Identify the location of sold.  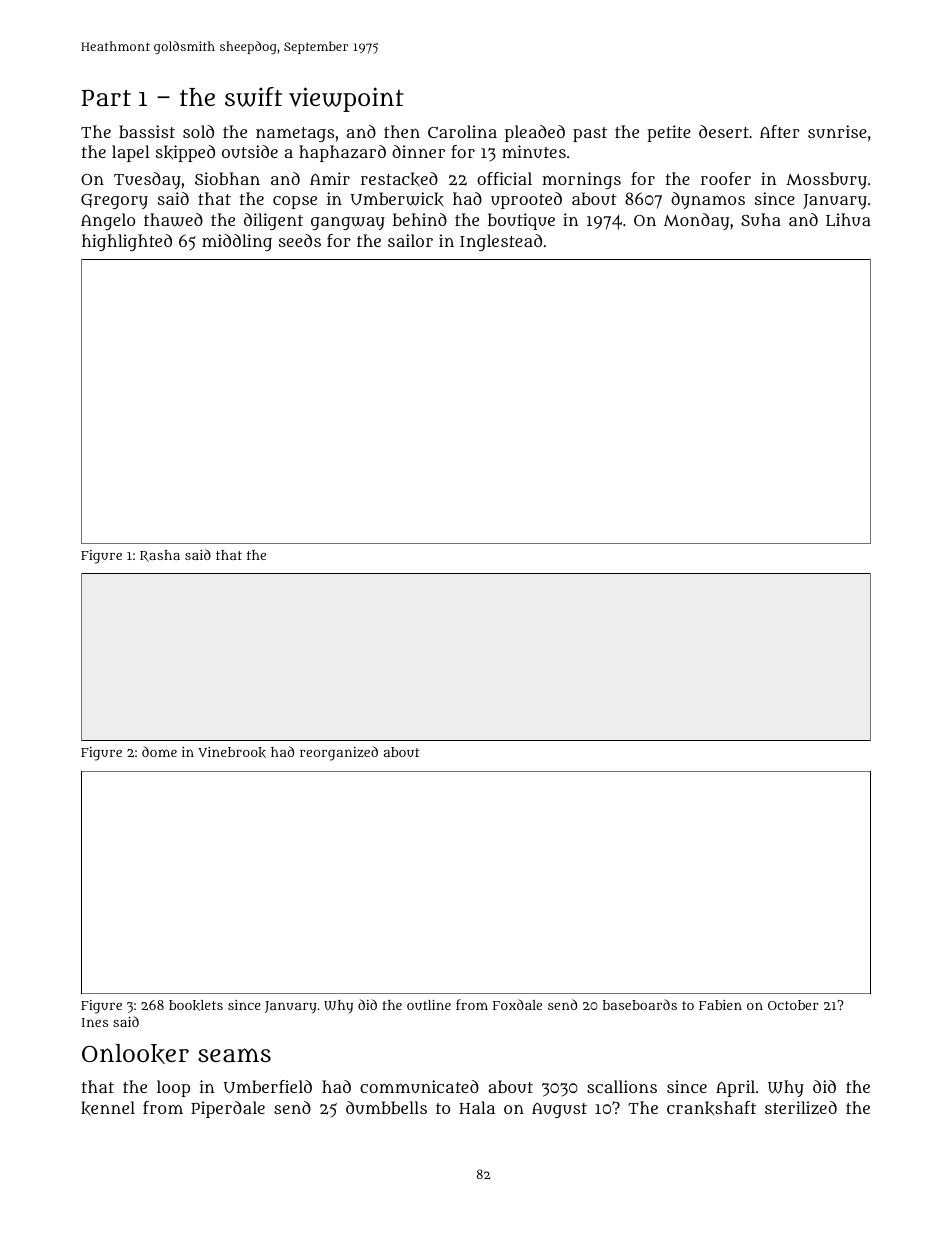
(198, 131).
